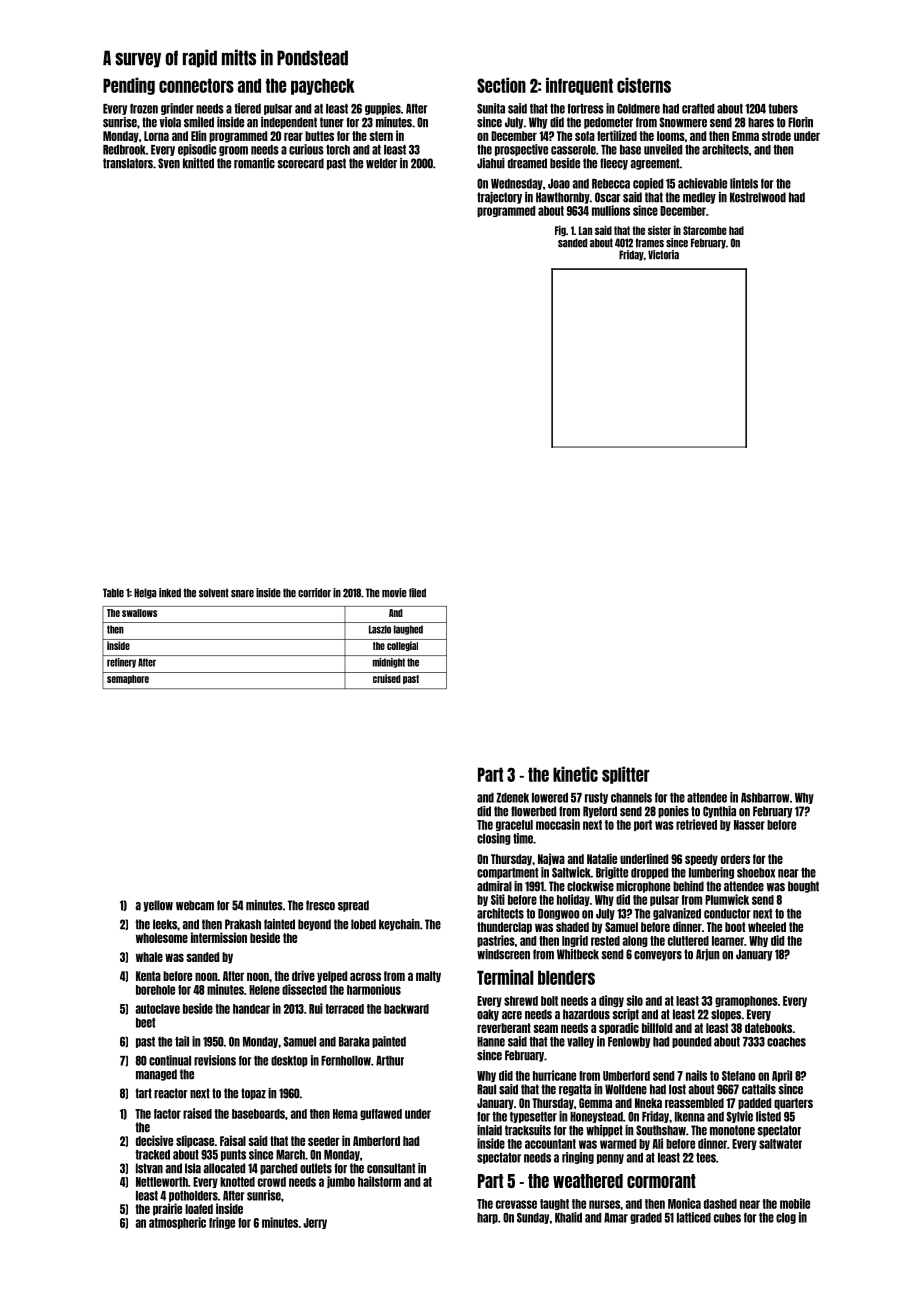 The image size is (924, 1308). I want to click on Prakash, so click(243, 924).
